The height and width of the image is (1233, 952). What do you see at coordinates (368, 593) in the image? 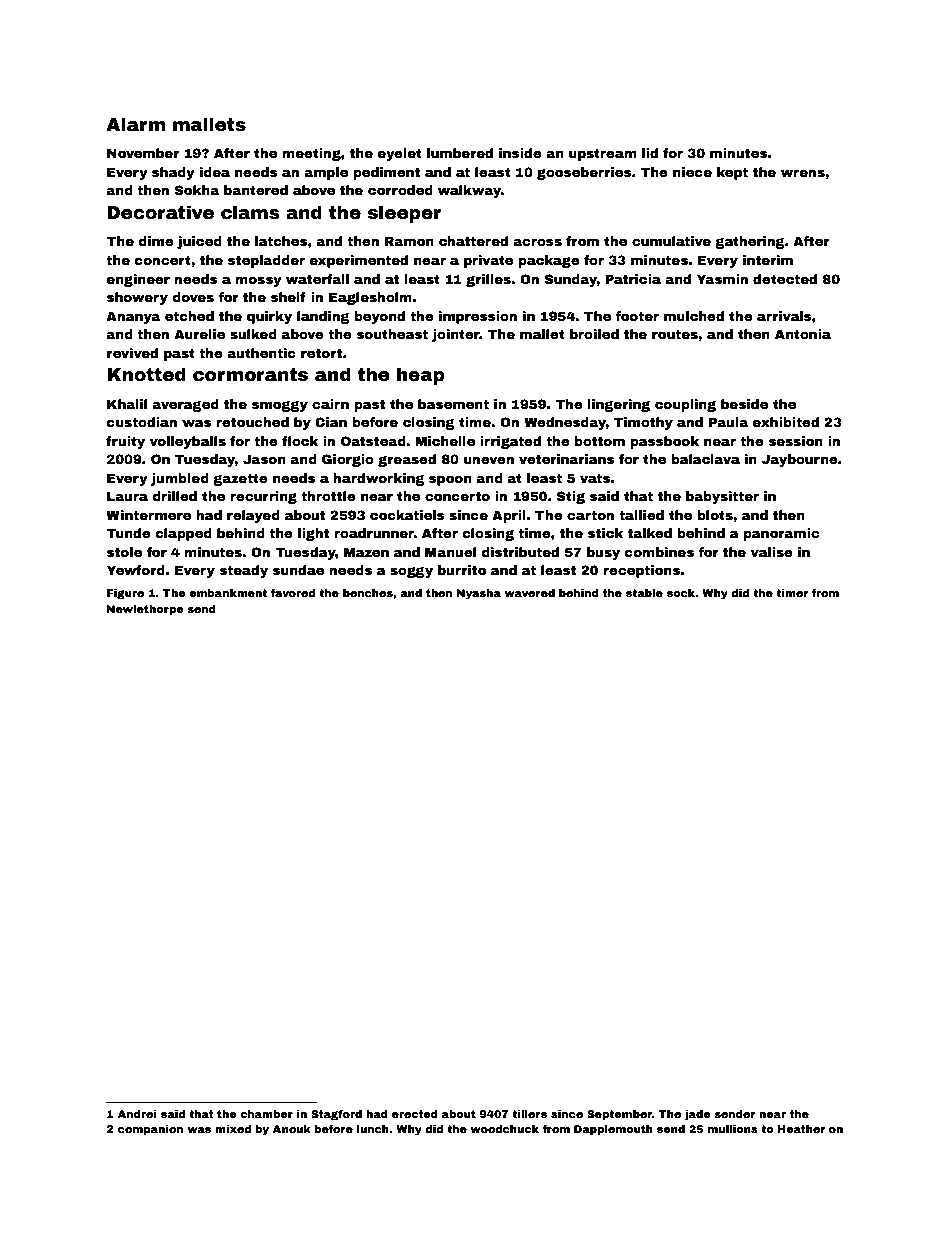
I see `benches` at bounding box center [368, 593].
